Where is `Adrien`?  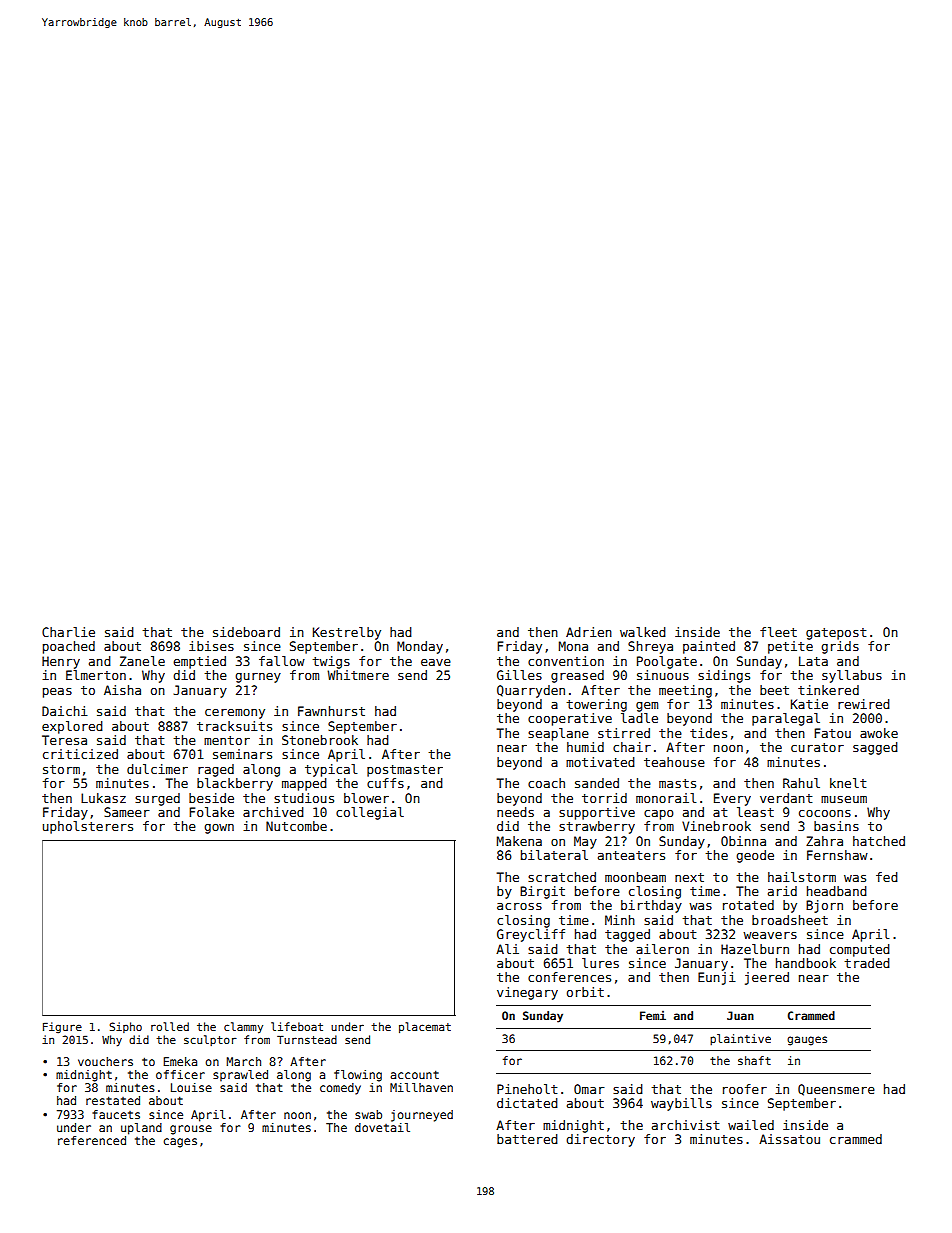
Adrien is located at coordinates (589, 632).
